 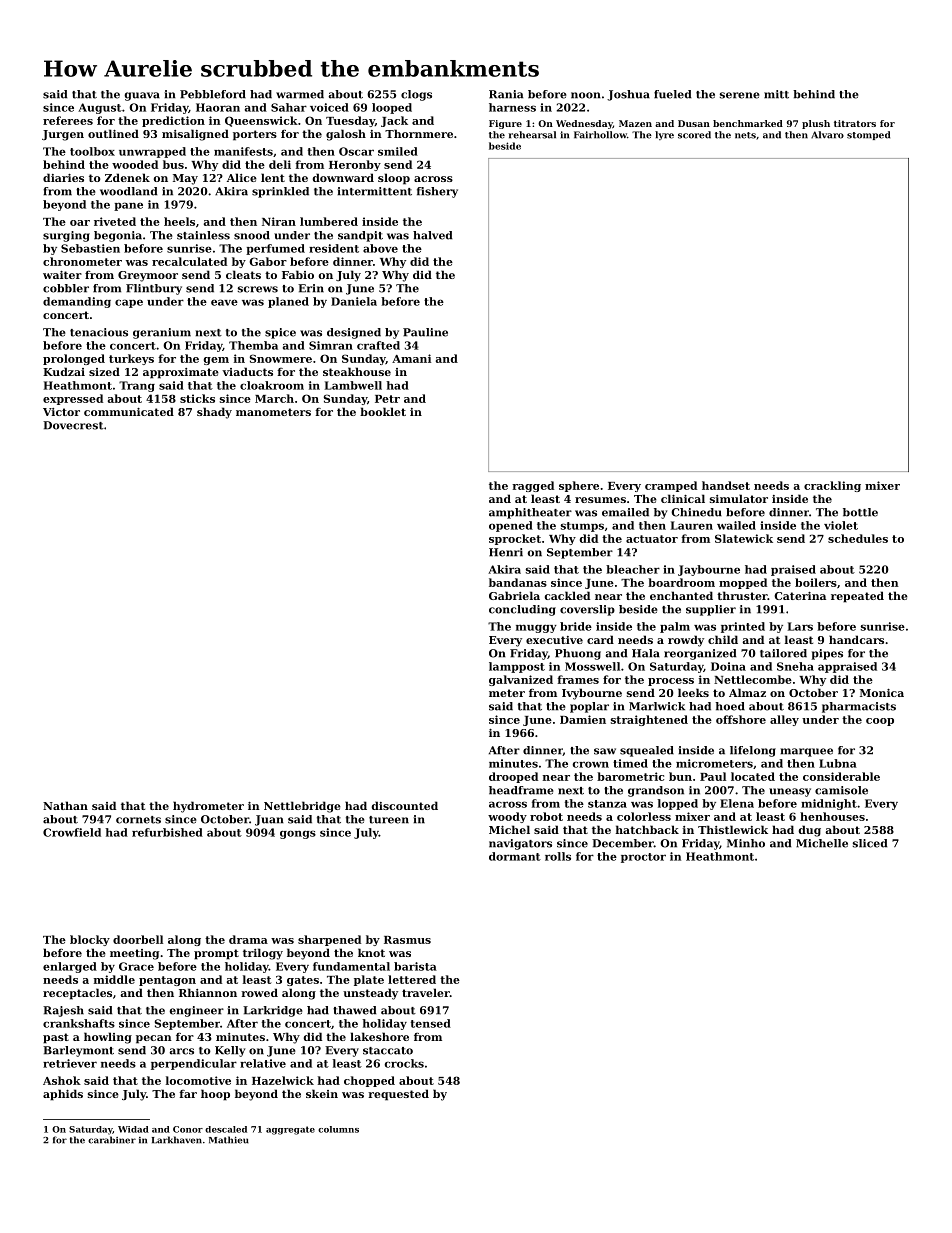 I want to click on Fairhollow, so click(x=600, y=135).
